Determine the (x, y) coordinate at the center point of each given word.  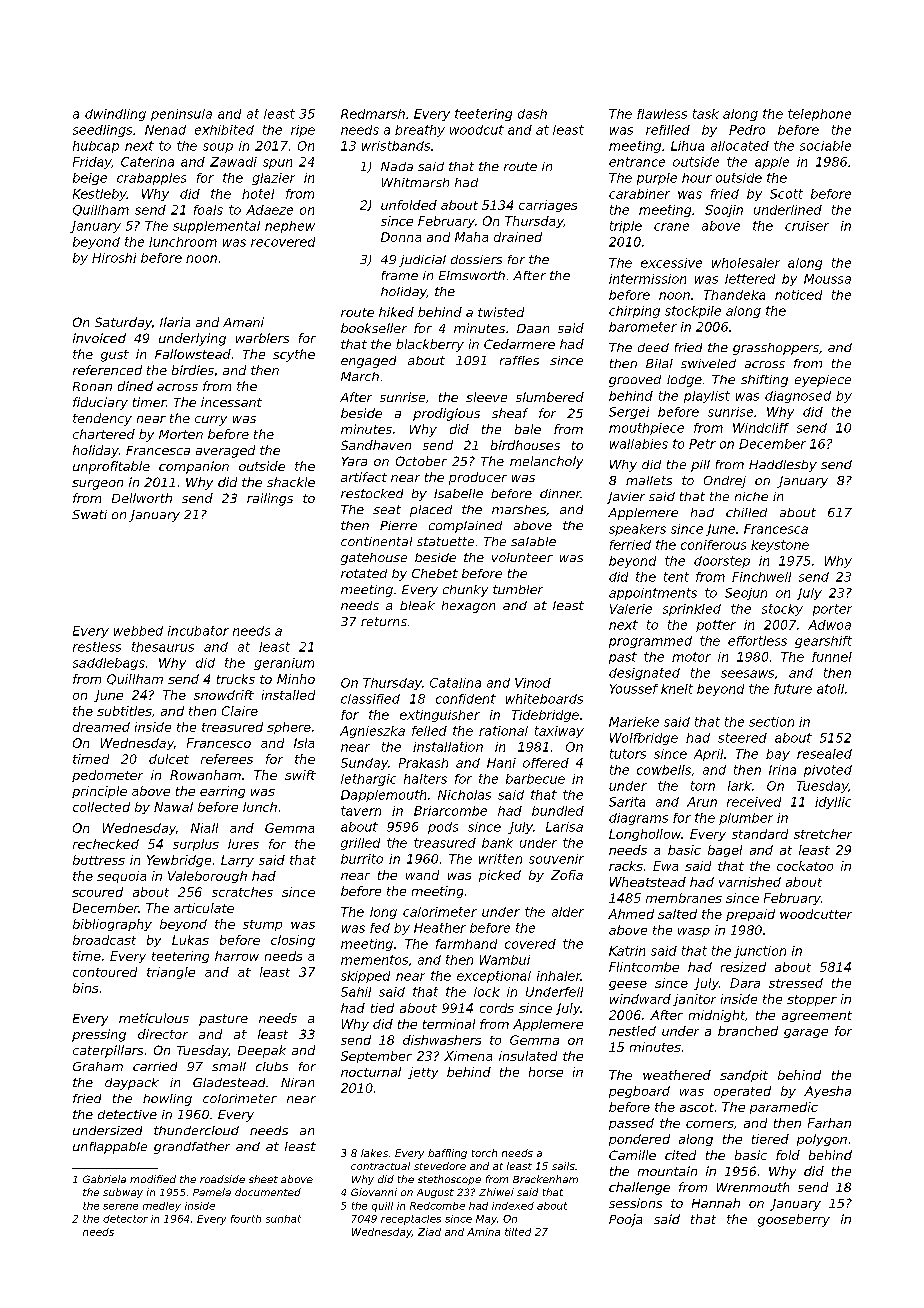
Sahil (356, 992)
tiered (770, 1139)
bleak (417, 605)
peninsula (181, 115)
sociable (825, 146)
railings (270, 499)
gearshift (823, 642)
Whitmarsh (415, 182)
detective (127, 1114)
